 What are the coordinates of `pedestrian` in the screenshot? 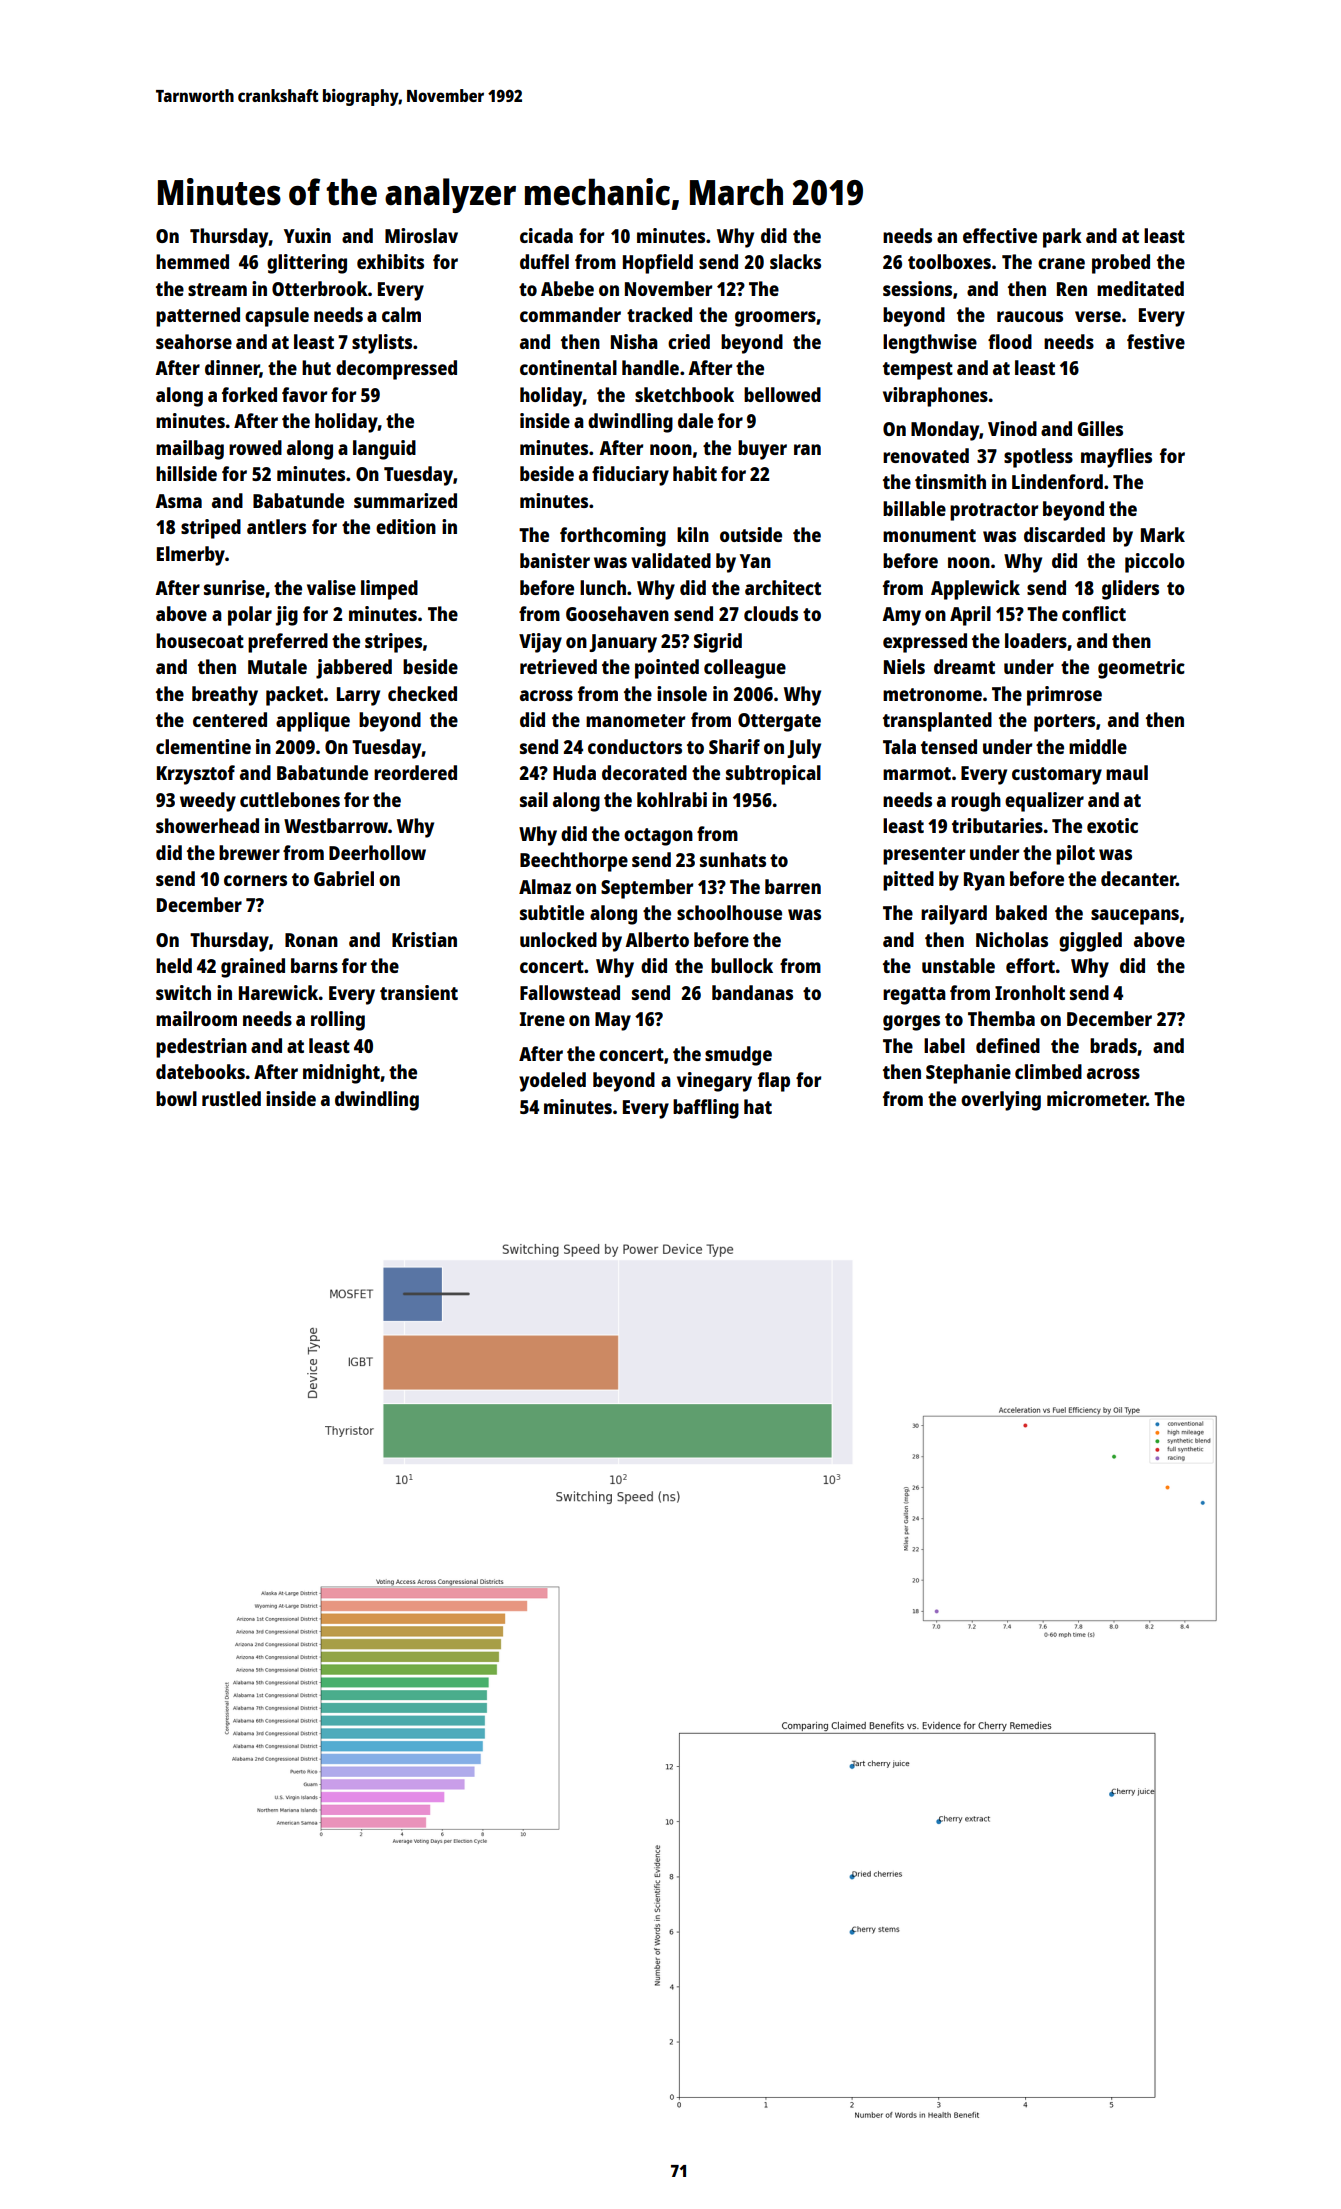 It's located at (201, 1048).
